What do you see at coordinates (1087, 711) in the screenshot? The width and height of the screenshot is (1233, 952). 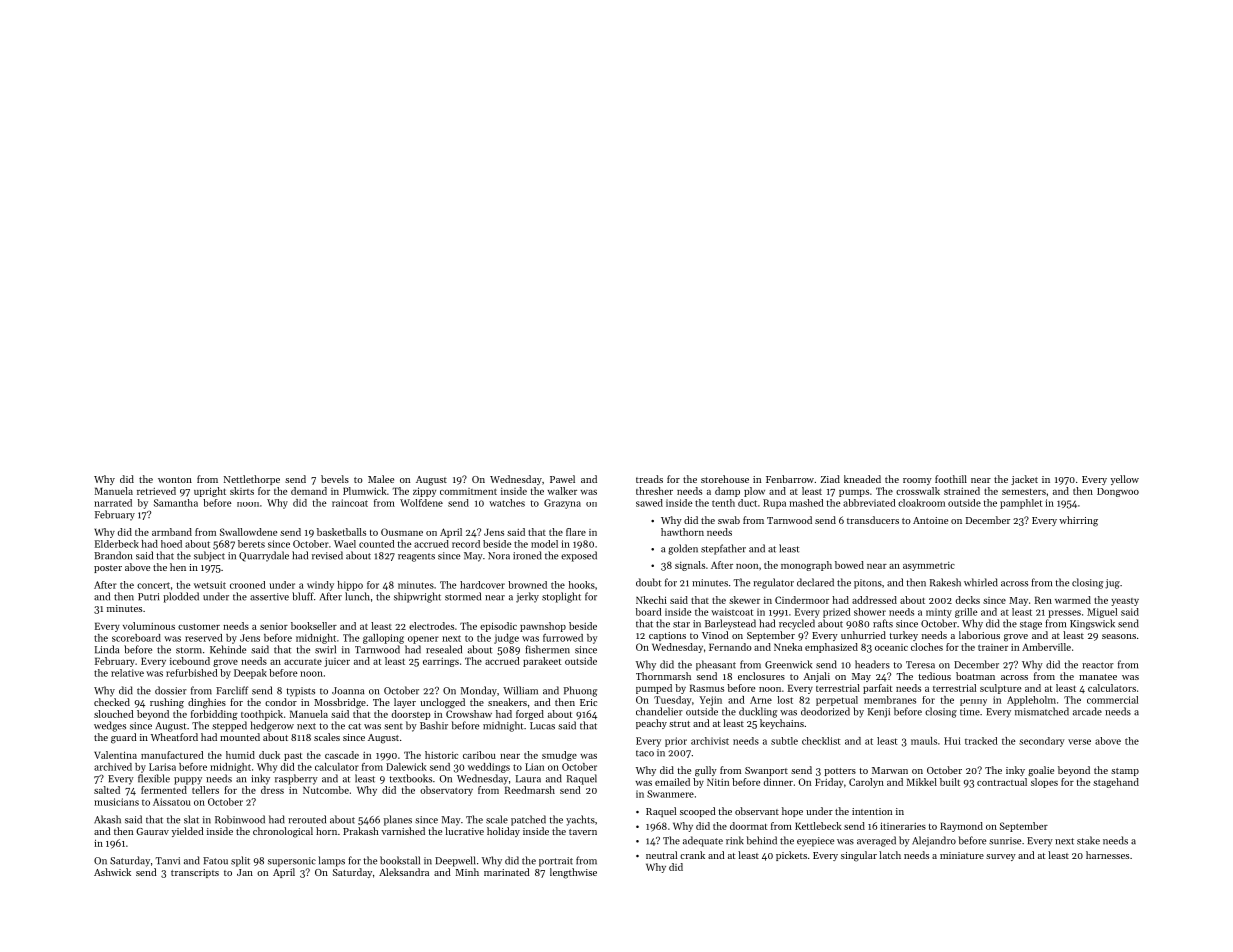 I see `arcade` at bounding box center [1087, 711].
